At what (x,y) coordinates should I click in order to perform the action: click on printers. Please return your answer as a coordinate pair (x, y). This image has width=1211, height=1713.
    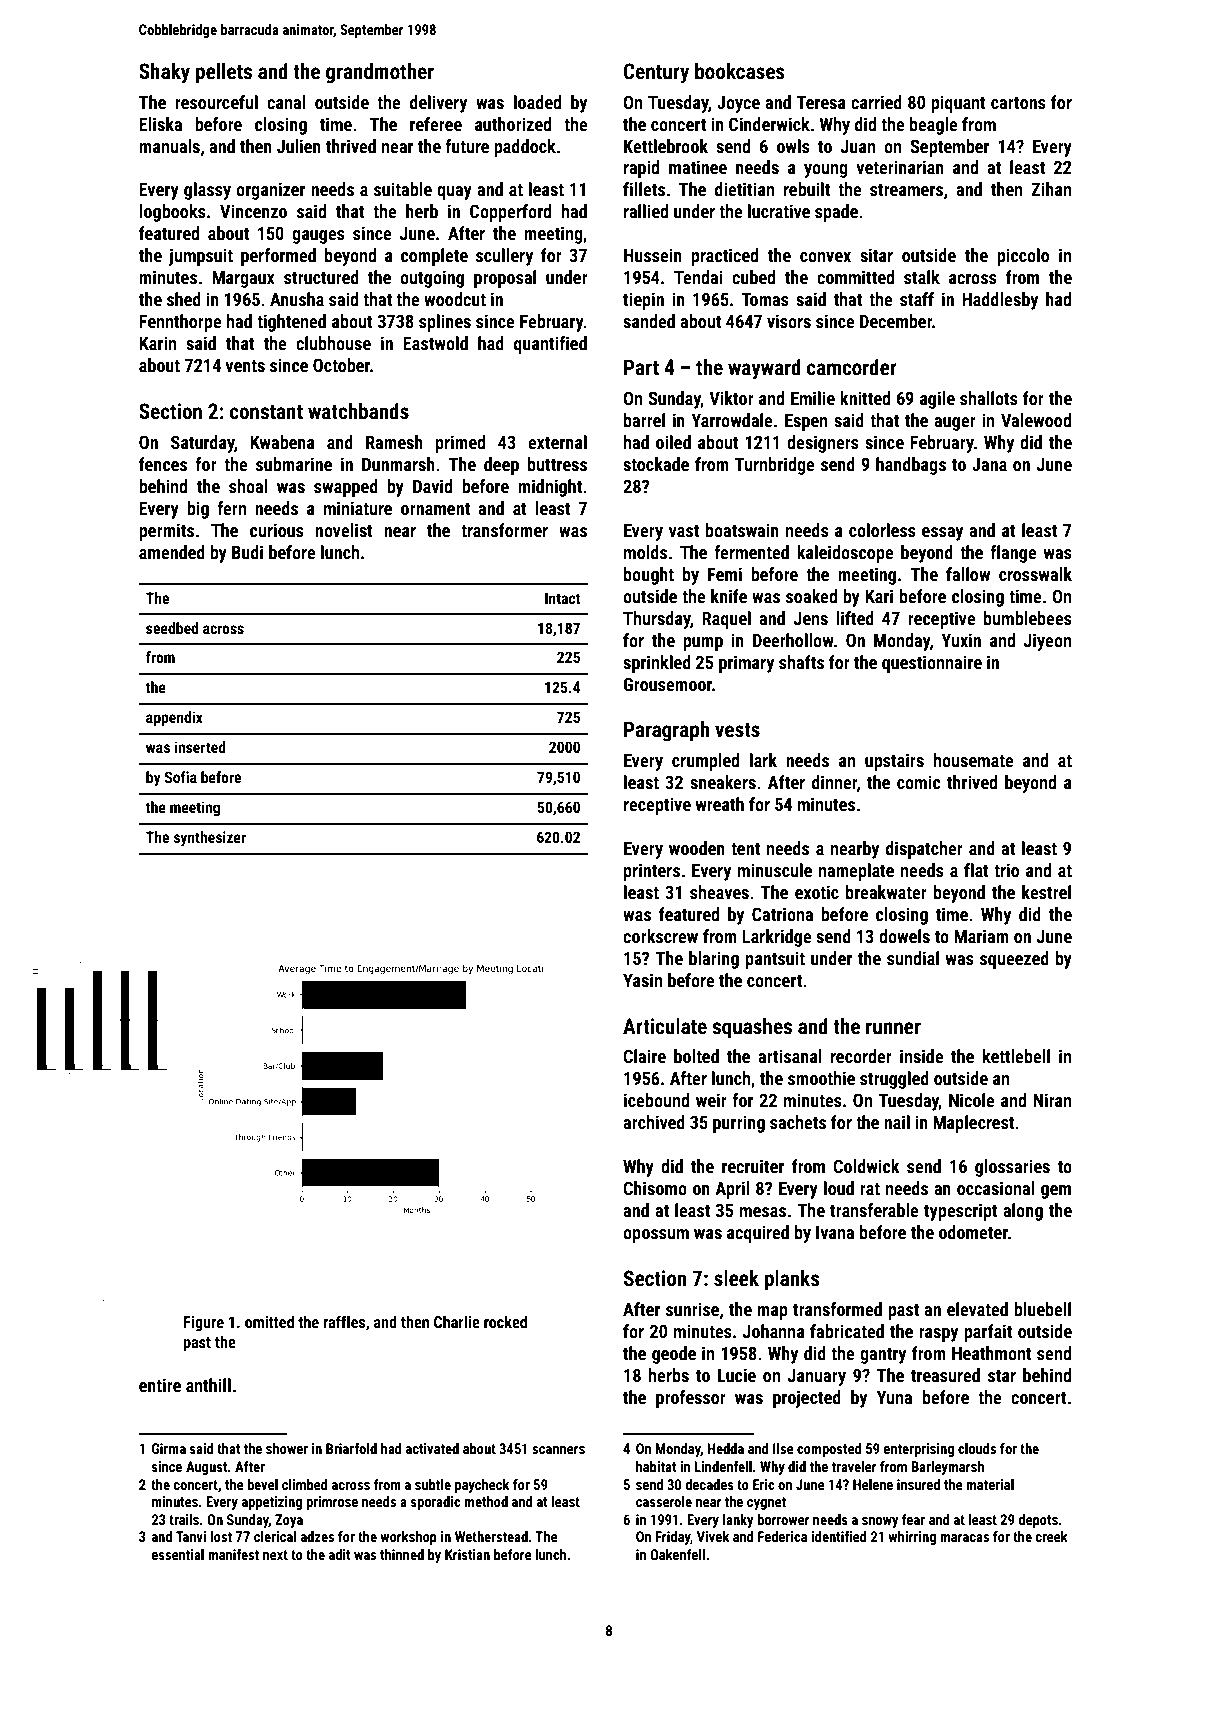
    Looking at the image, I should click on (652, 872).
